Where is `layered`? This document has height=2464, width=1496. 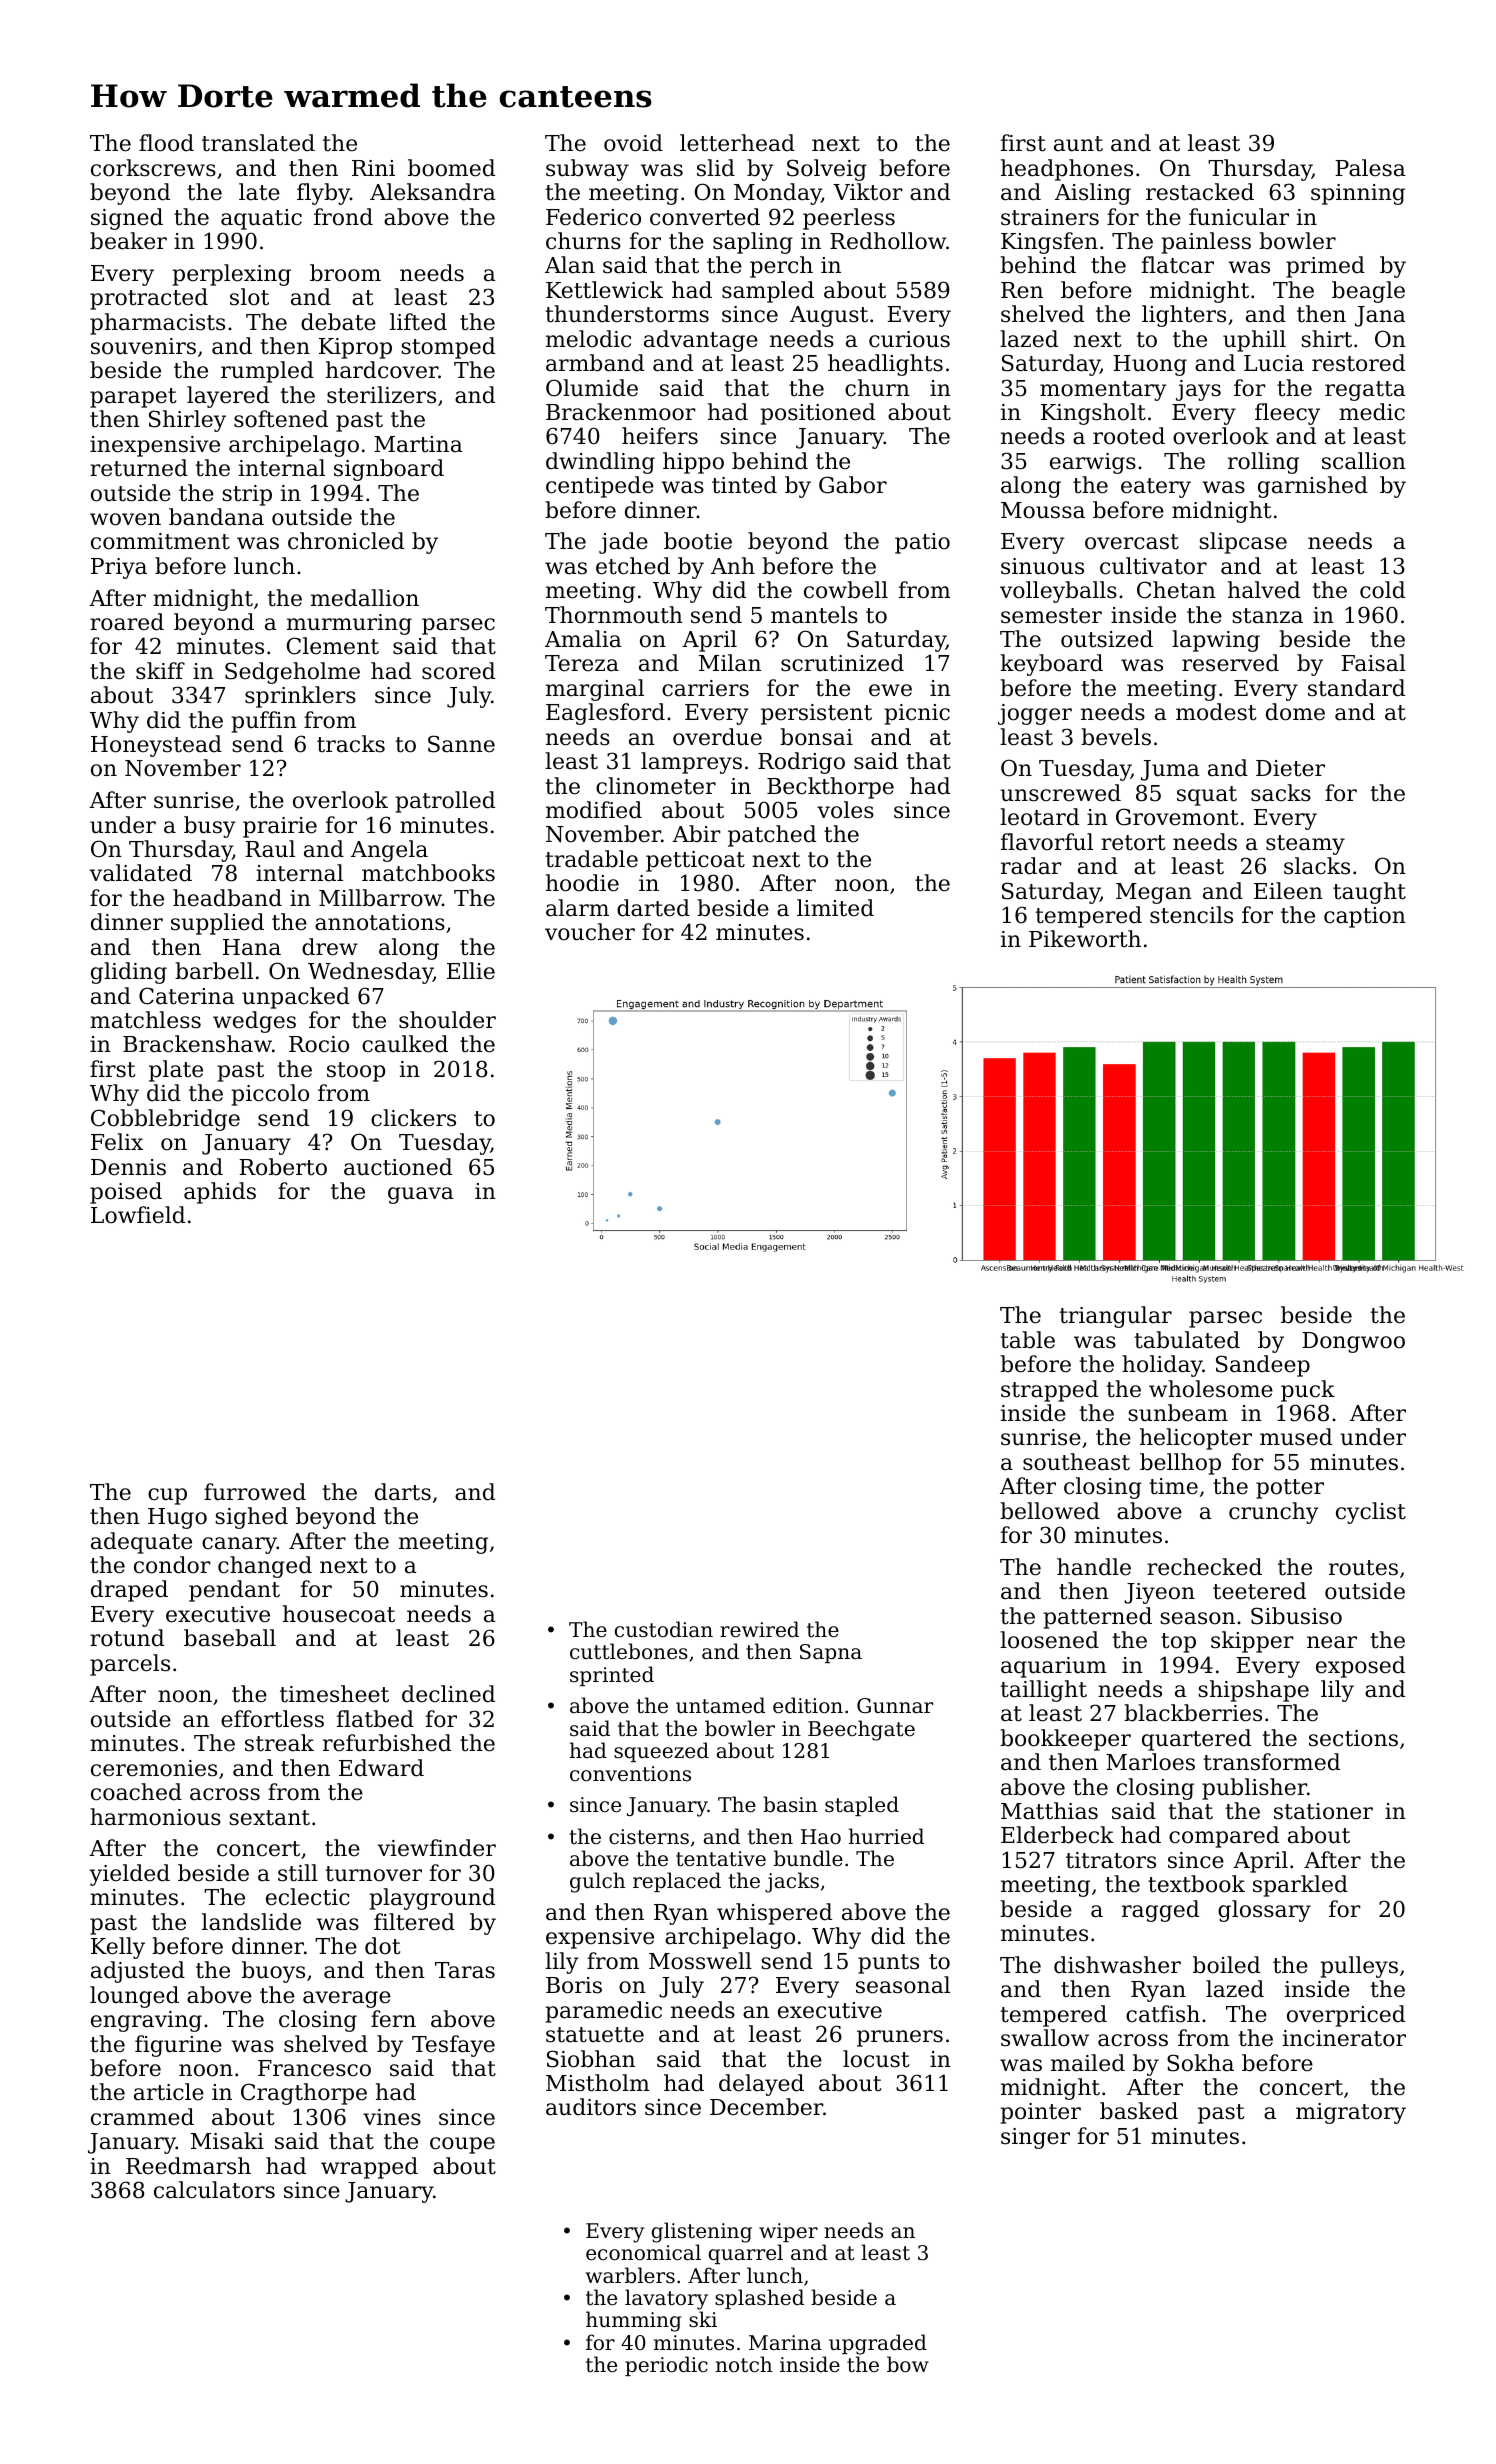
layered is located at coordinates (228, 397).
